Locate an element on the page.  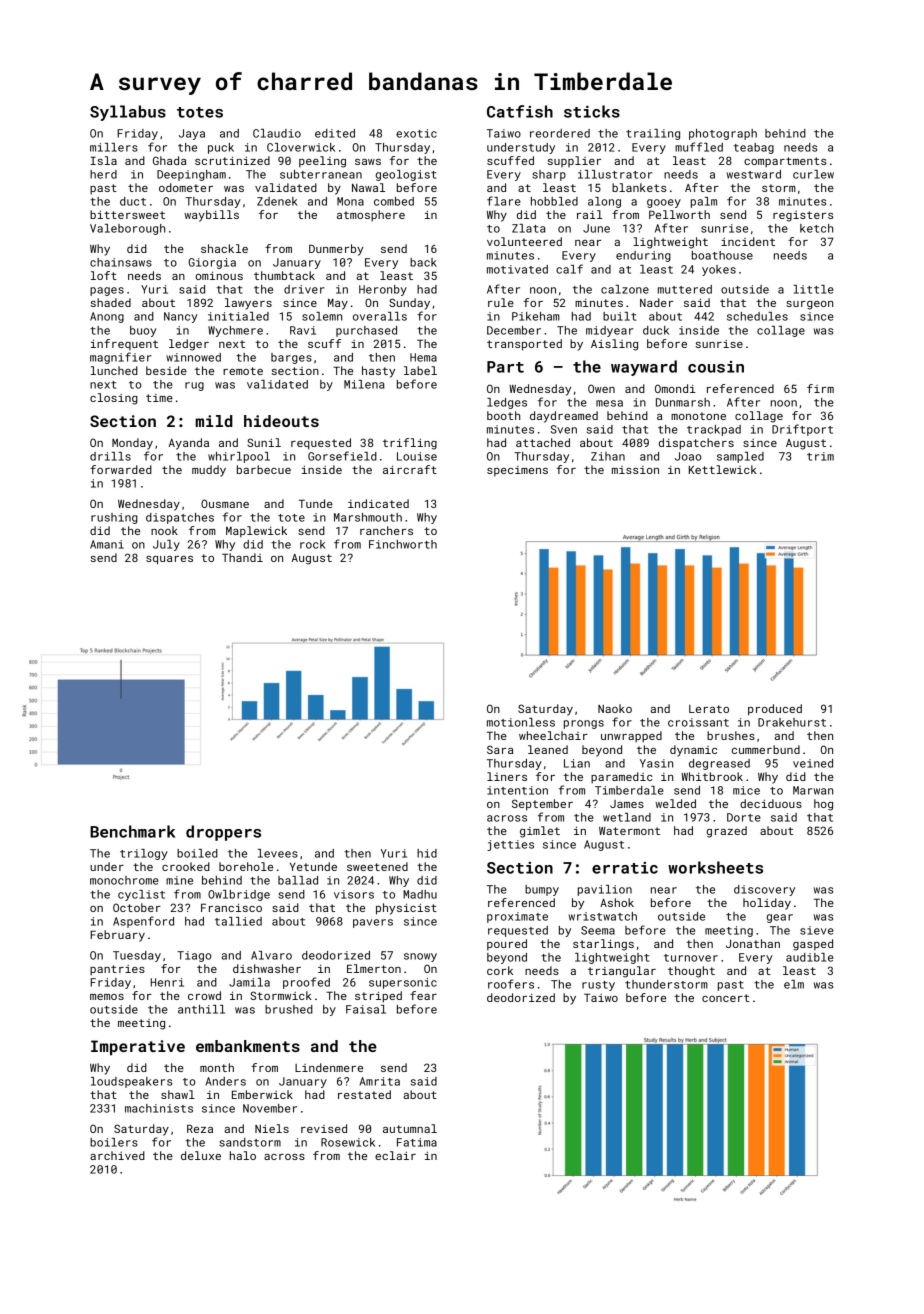
hog is located at coordinates (823, 805).
